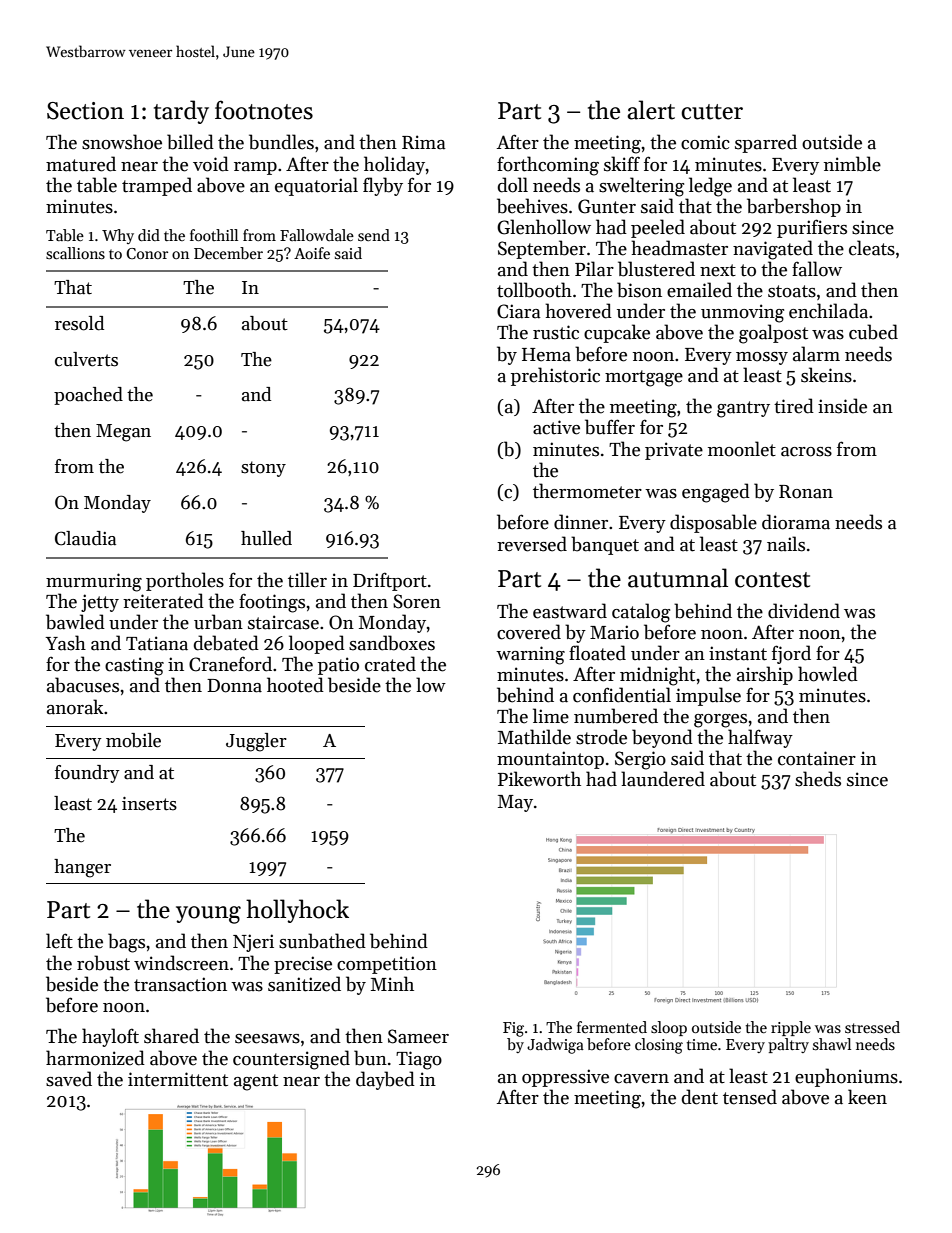 The image size is (952, 1233). What do you see at coordinates (828, 674) in the image?
I see `howled` at bounding box center [828, 674].
